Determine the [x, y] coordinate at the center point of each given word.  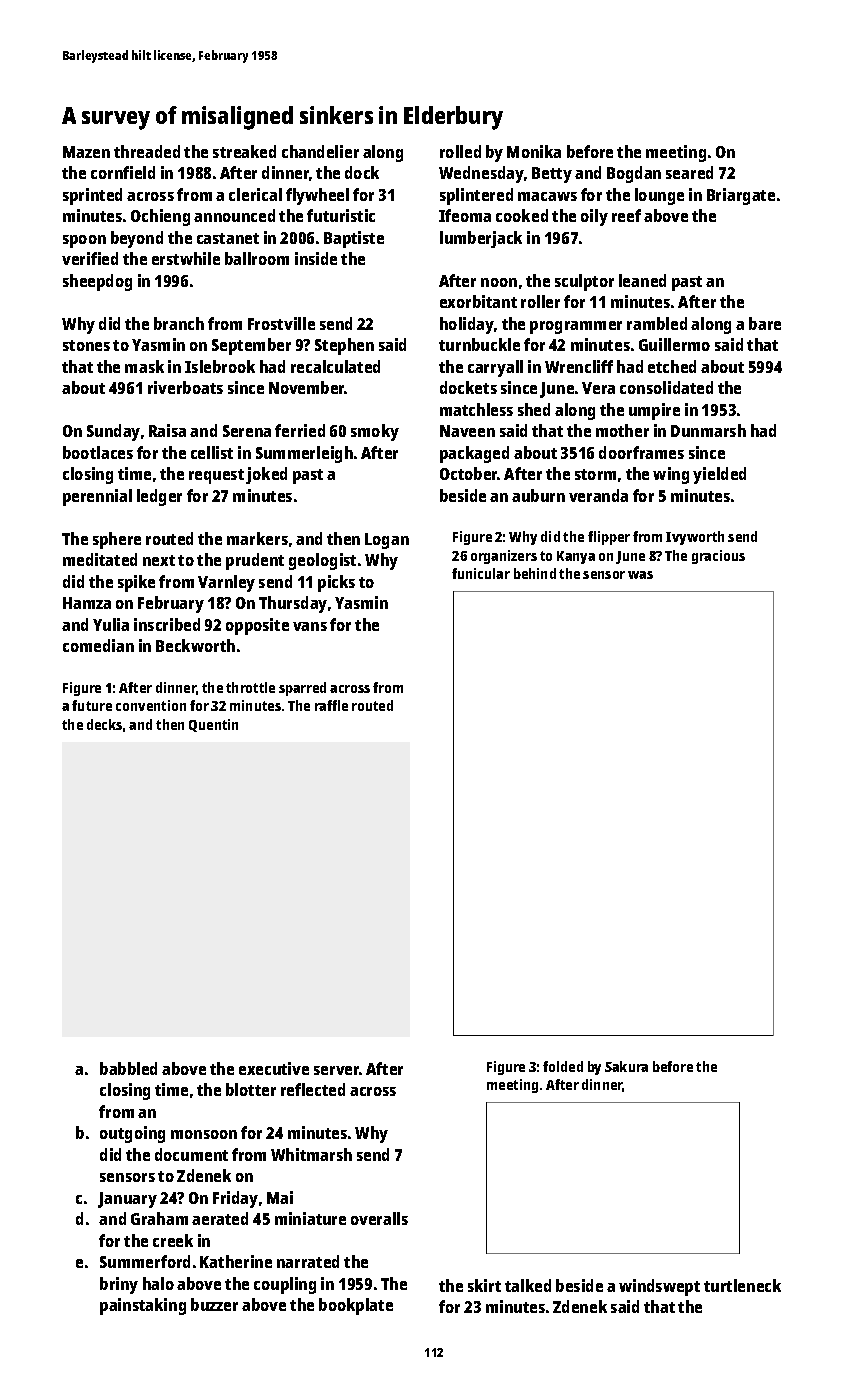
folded [563, 1066]
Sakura [626, 1066]
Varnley [226, 583]
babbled [128, 1068]
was [640, 575]
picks [336, 583]
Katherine [236, 1261]
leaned [642, 280]
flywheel [317, 196]
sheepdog [97, 282]
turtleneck [742, 1285]
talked [528, 1285]
